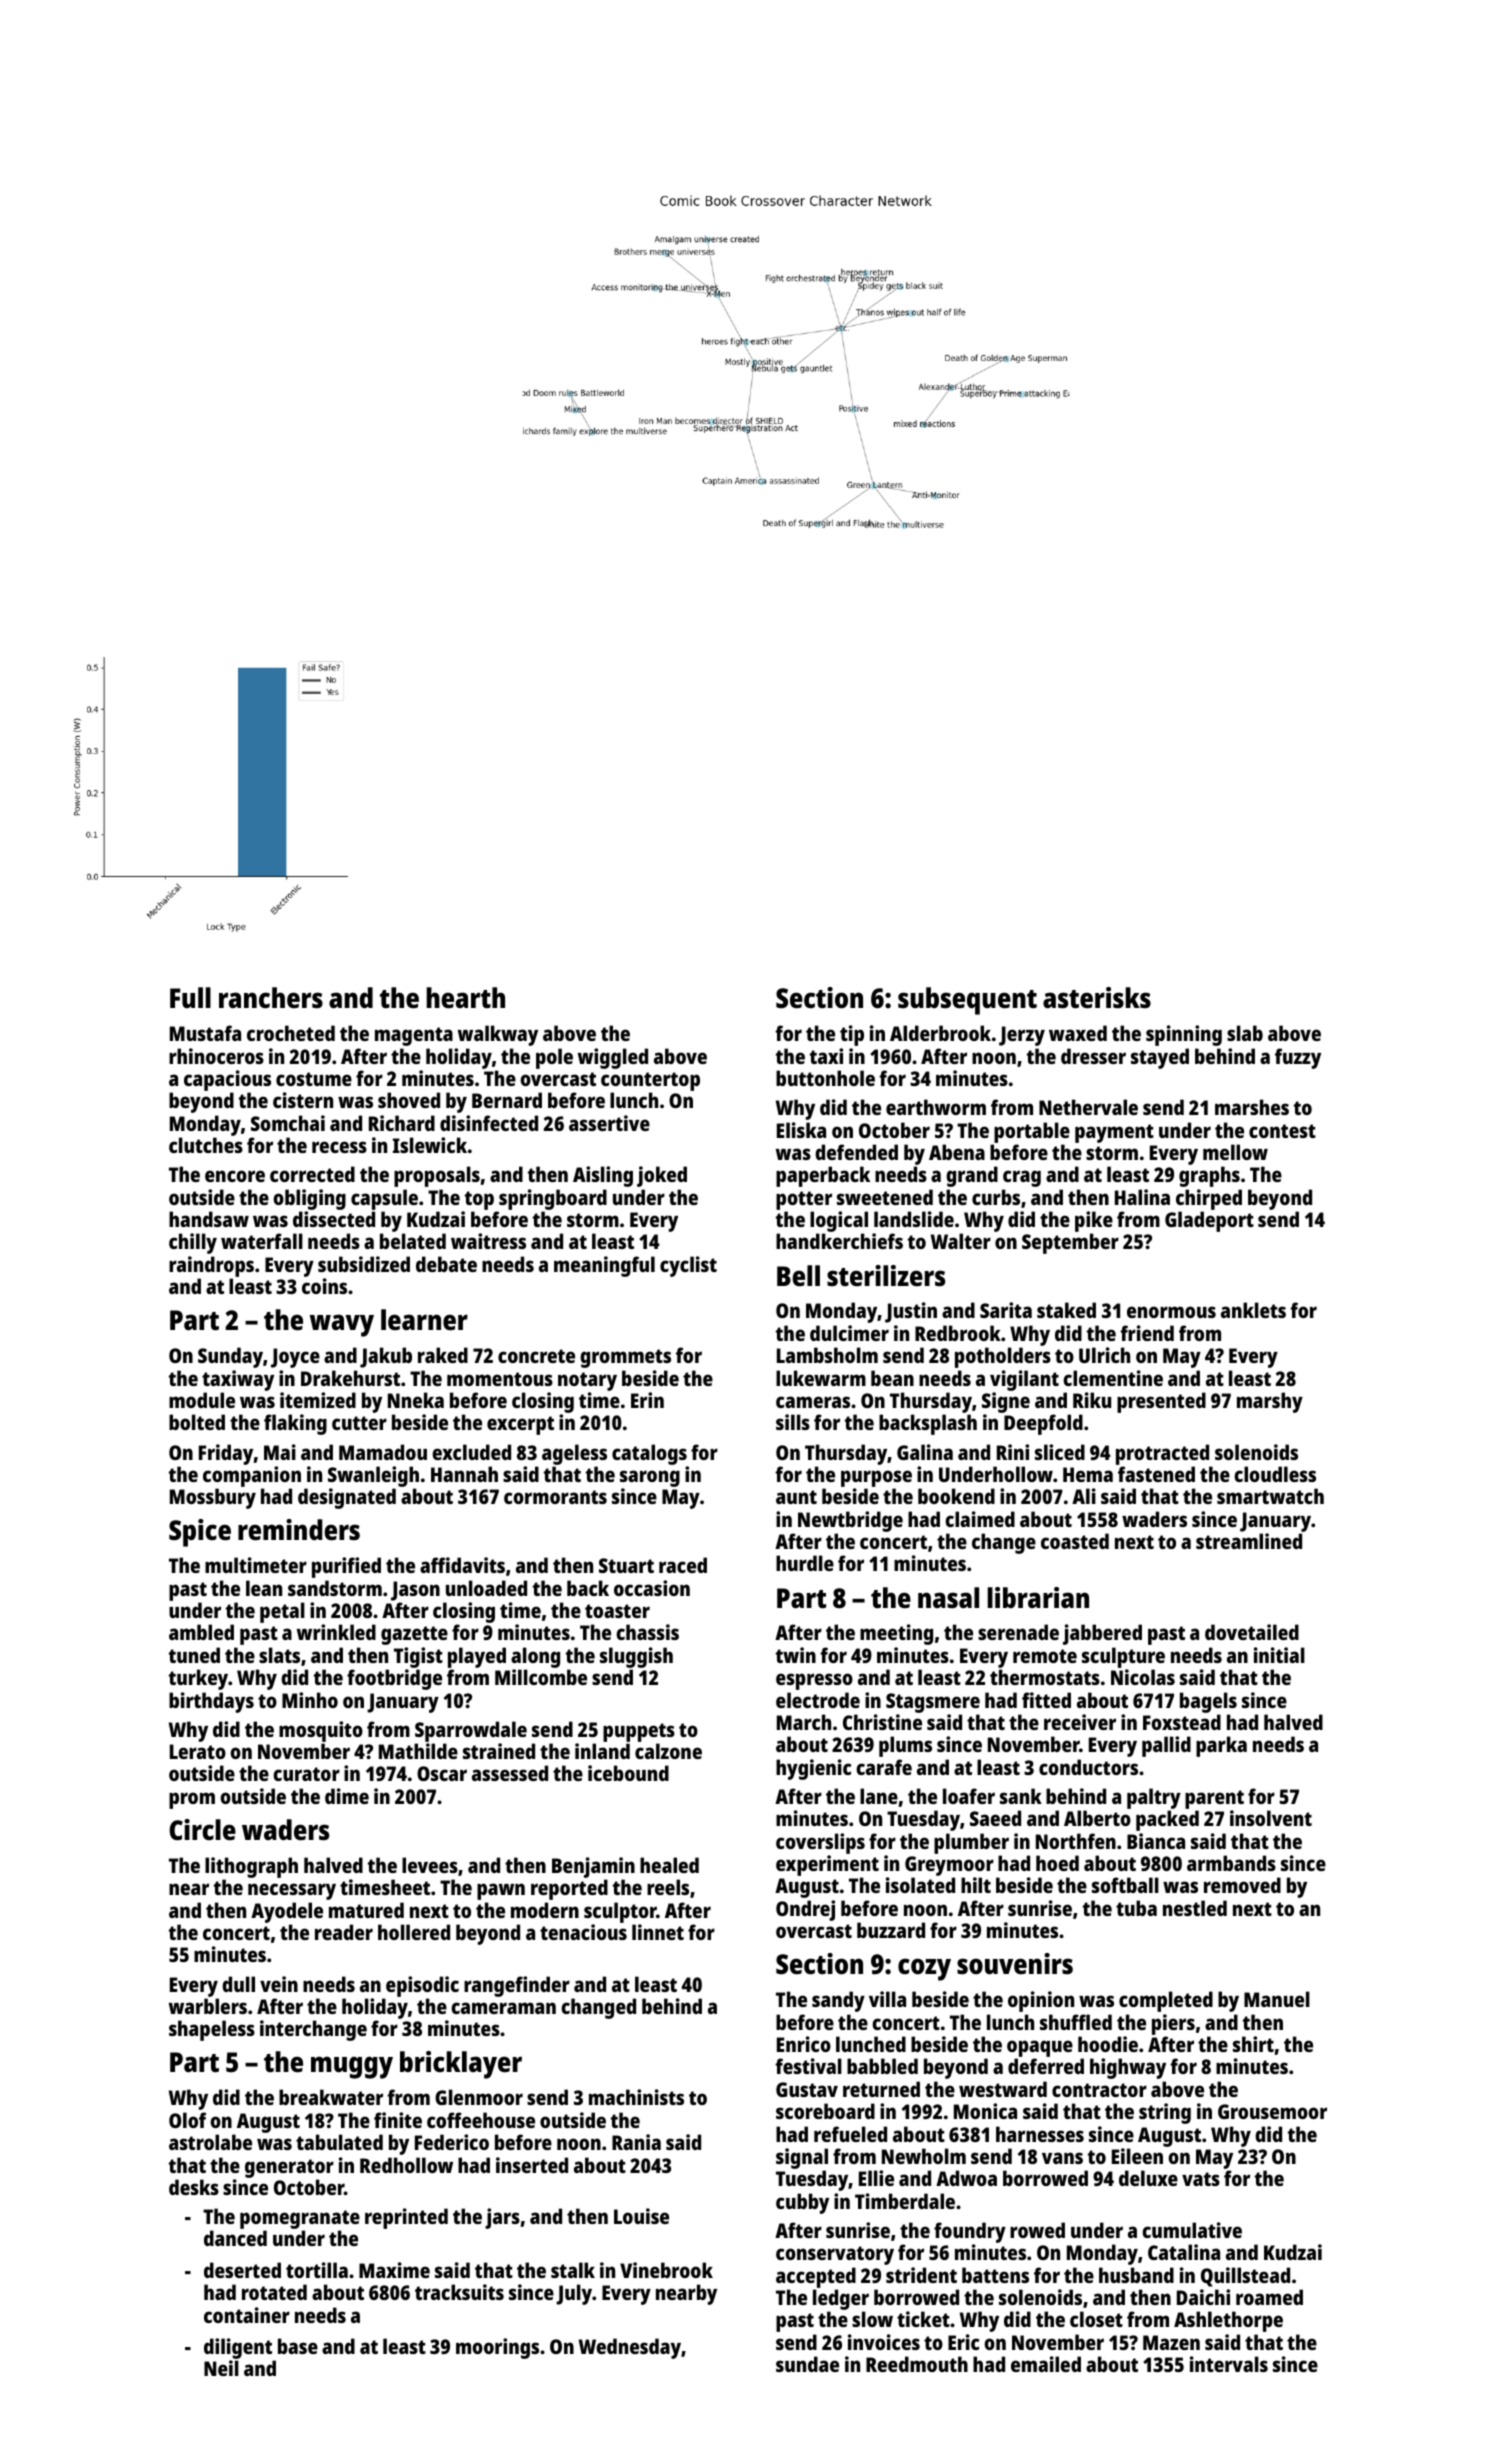 This document has height=2464, width=1496. I want to click on raindrops, so click(211, 1266).
